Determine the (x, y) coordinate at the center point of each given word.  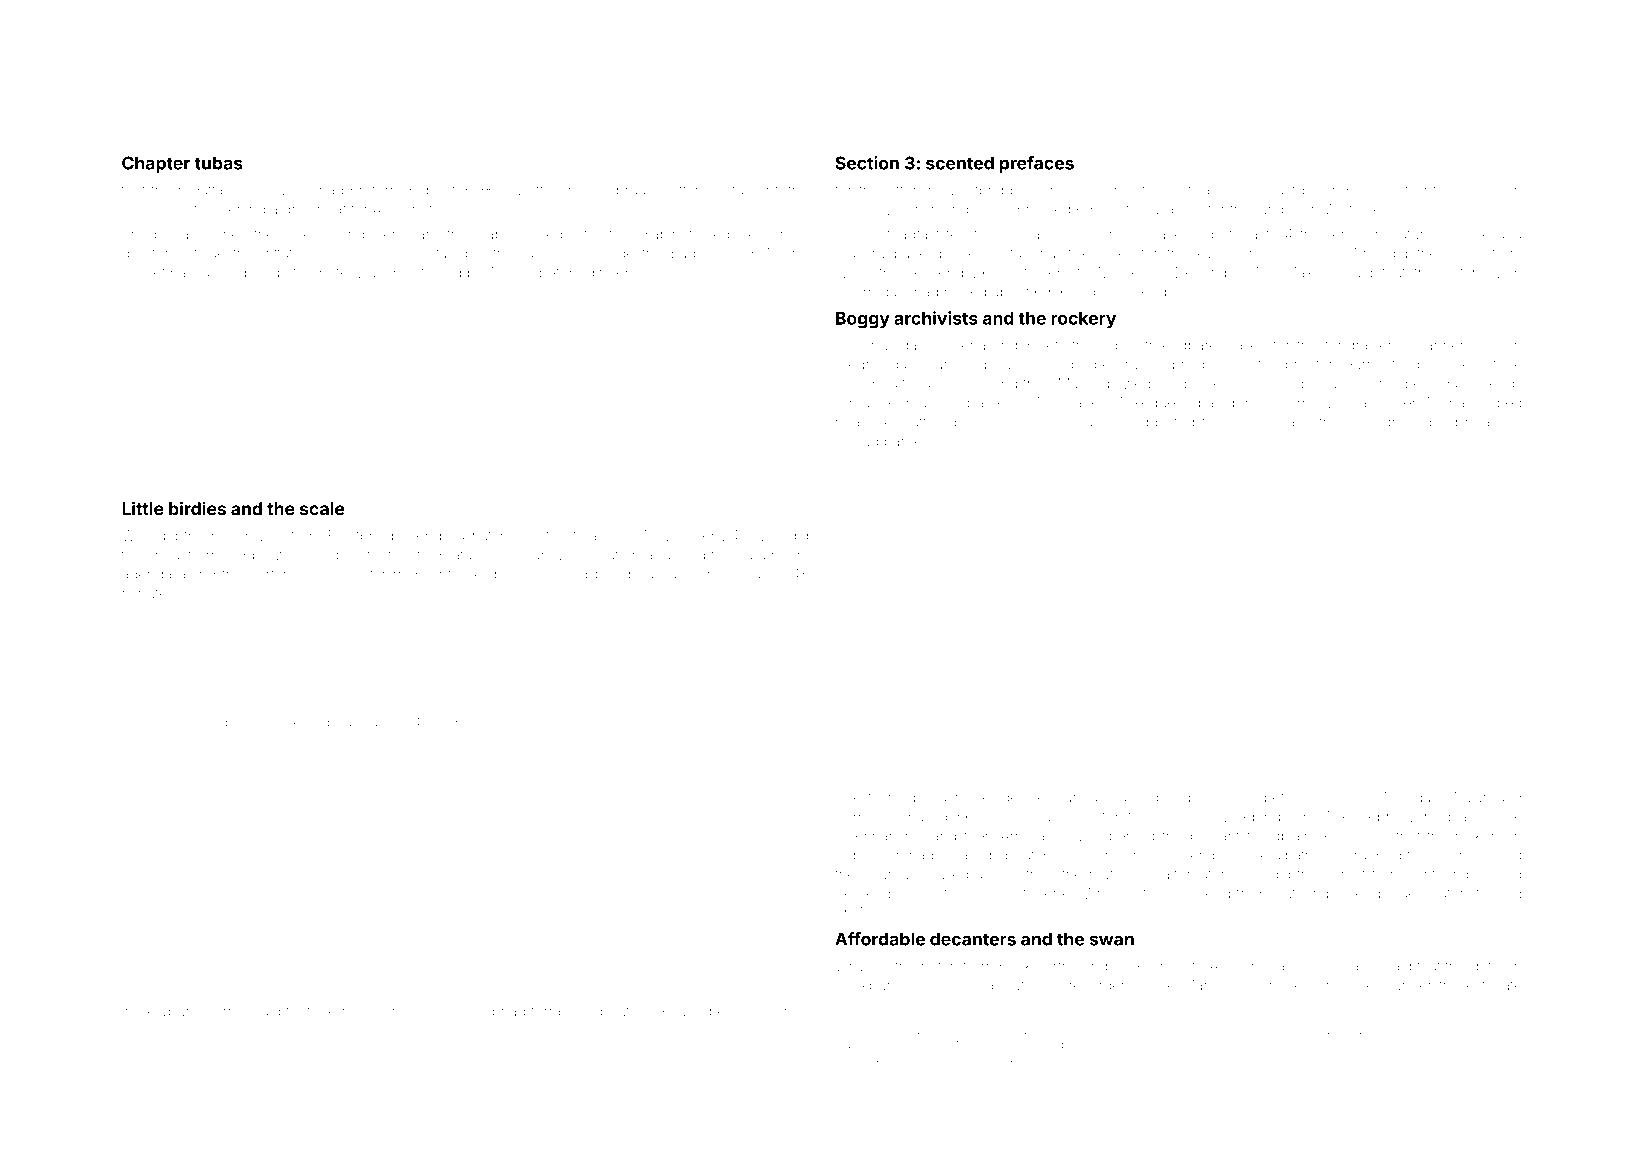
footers (389, 555)
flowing (891, 798)
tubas (218, 163)
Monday (1412, 799)
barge (903, 443)
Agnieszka (276, 724)
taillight (755, 191)
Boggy (863, 320)
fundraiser (1358, 345)
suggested (1159, 424)
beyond (441, 1060)
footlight (1410, 191)
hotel (335, 272)
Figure (140, 723)
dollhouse (592, 722)
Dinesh (1234, 797)
